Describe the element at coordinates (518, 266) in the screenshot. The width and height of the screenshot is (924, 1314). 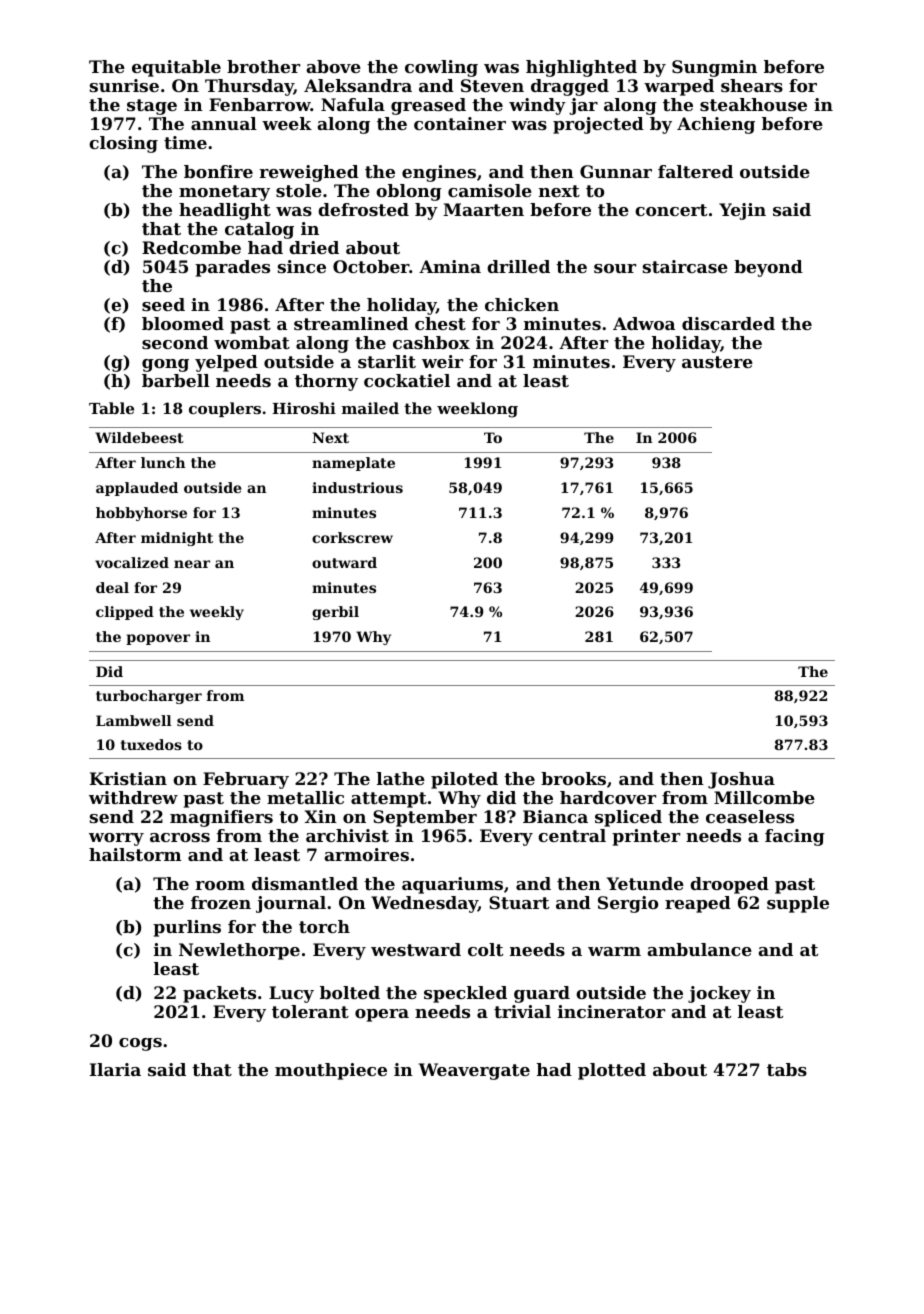
I see `drilled` at that location.
